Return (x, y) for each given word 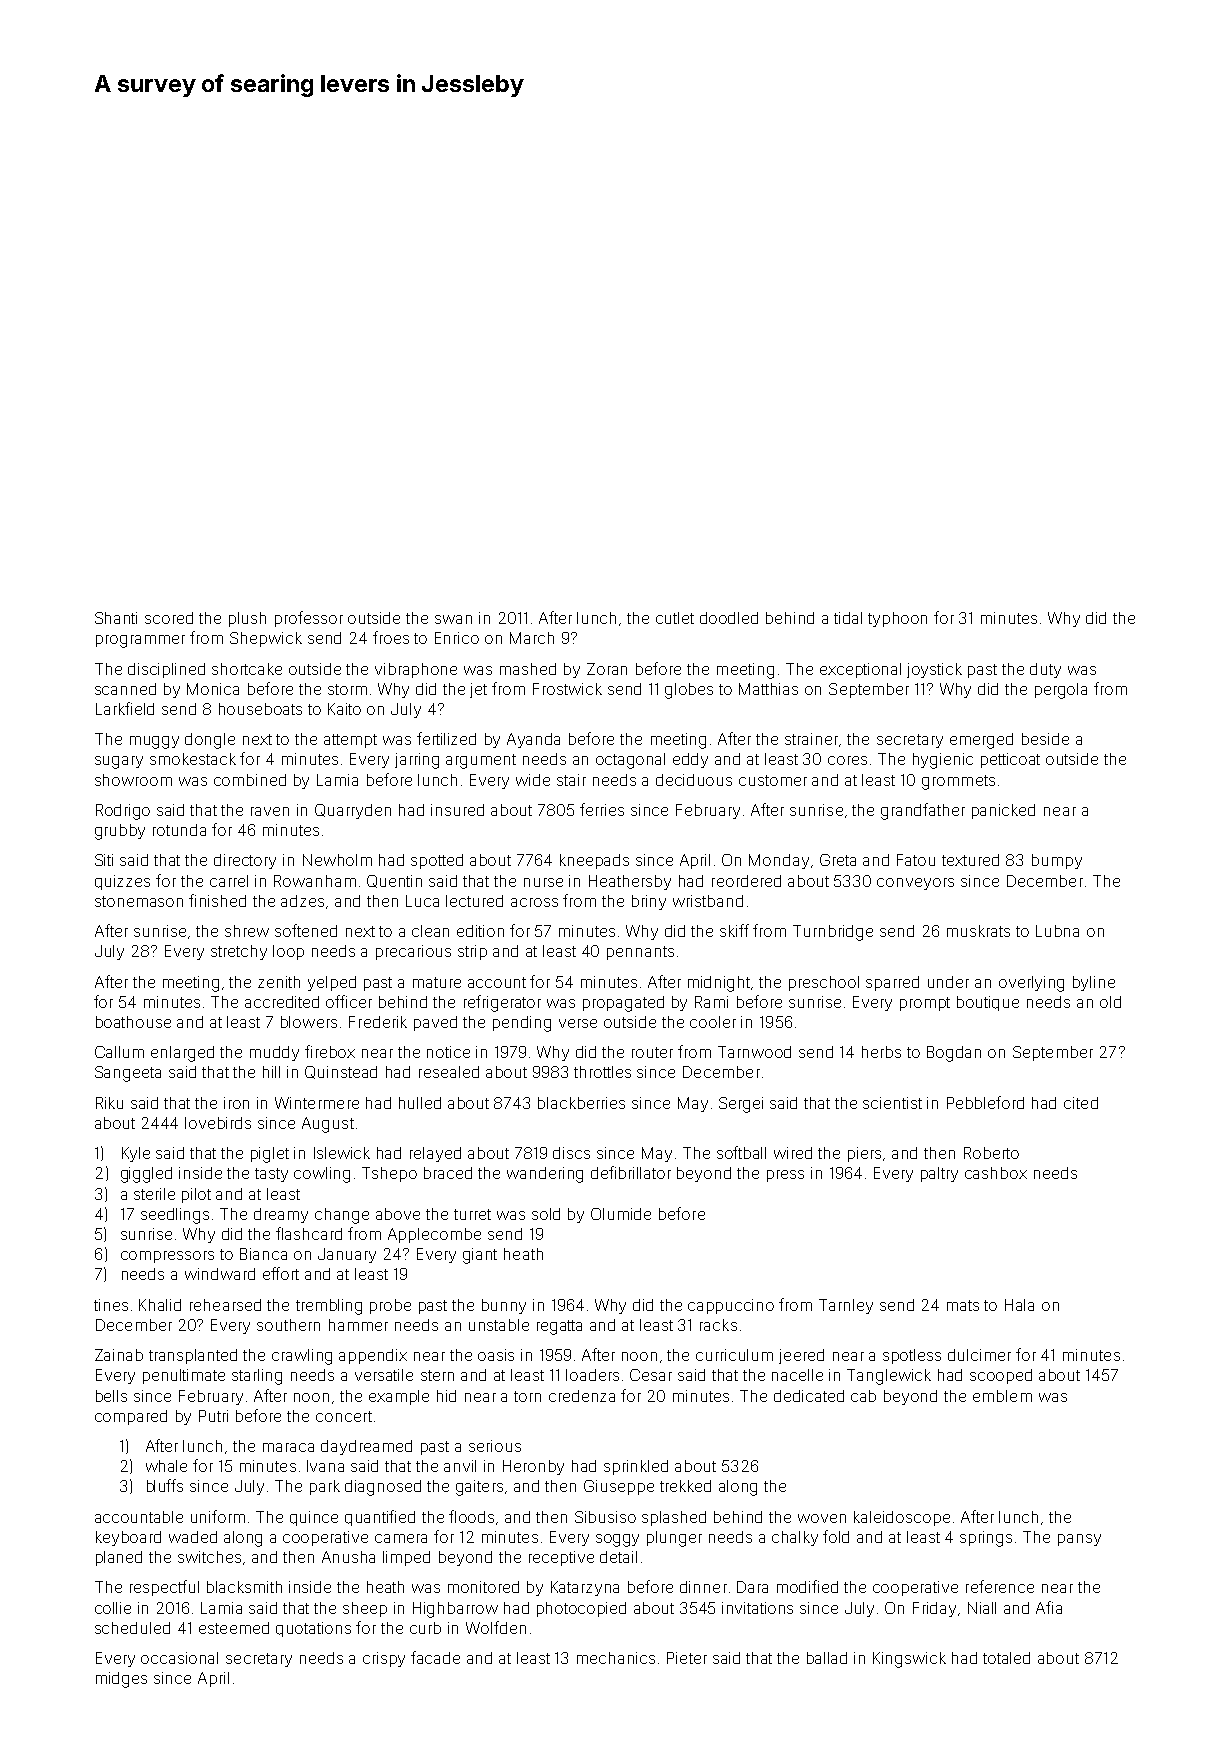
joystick (934, 670)
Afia (1049, 1607)
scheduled (132, 1628)
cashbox (996, 1173)
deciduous (694, 780)
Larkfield (125, 708)
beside (1045, 739)
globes (689, 691)
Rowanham (315, 881)
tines (111, 1305)
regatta (559, 1327)
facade (435, 1657)
